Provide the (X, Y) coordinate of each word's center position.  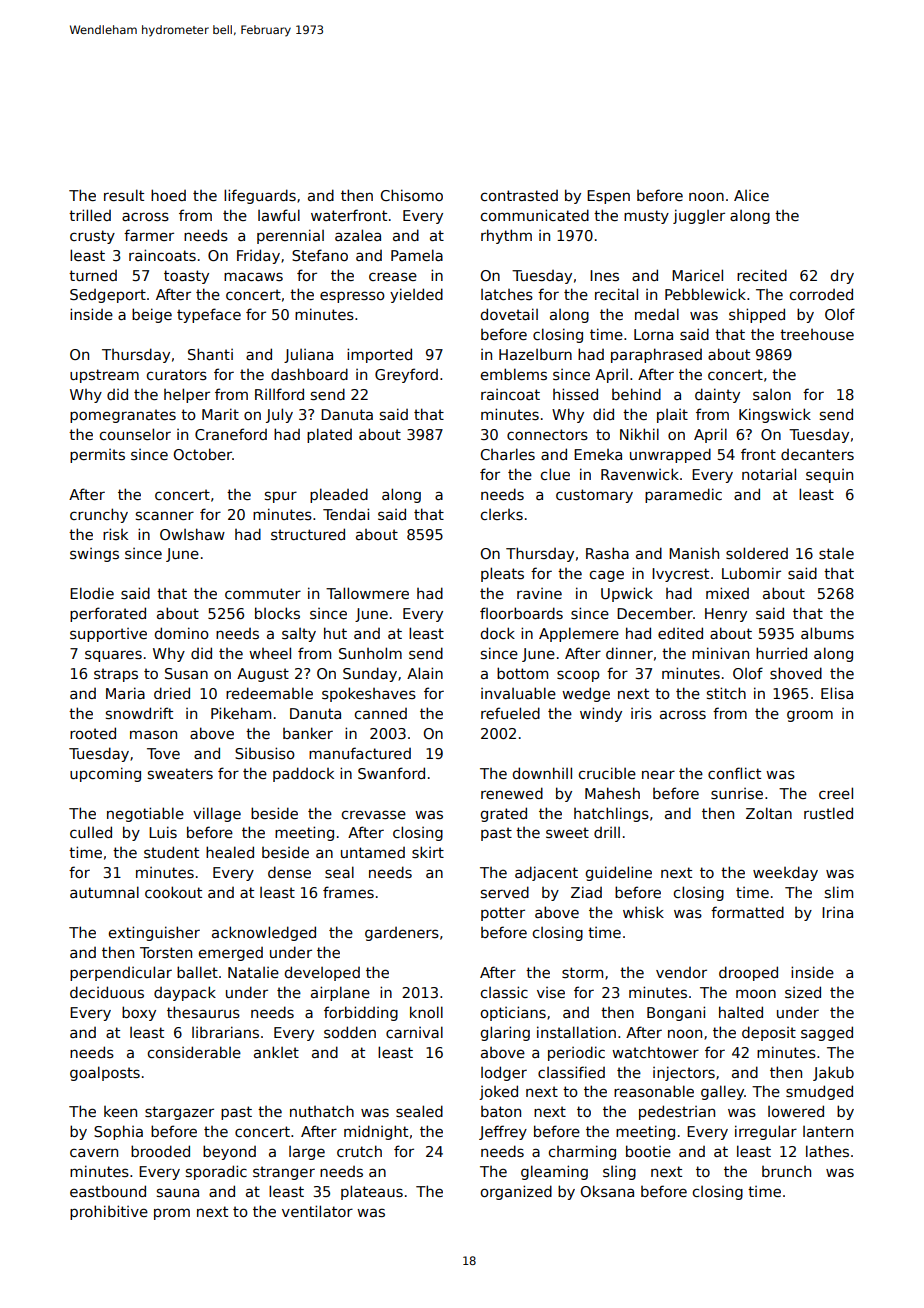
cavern (94, 1152)
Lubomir (751, 573)
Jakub (833, 1073)
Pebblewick (705, 294)
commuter (263, 593)
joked (498, 1092)
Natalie (253, 972)
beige (152, 315)
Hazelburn (535, 354)
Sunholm (370, 653)
